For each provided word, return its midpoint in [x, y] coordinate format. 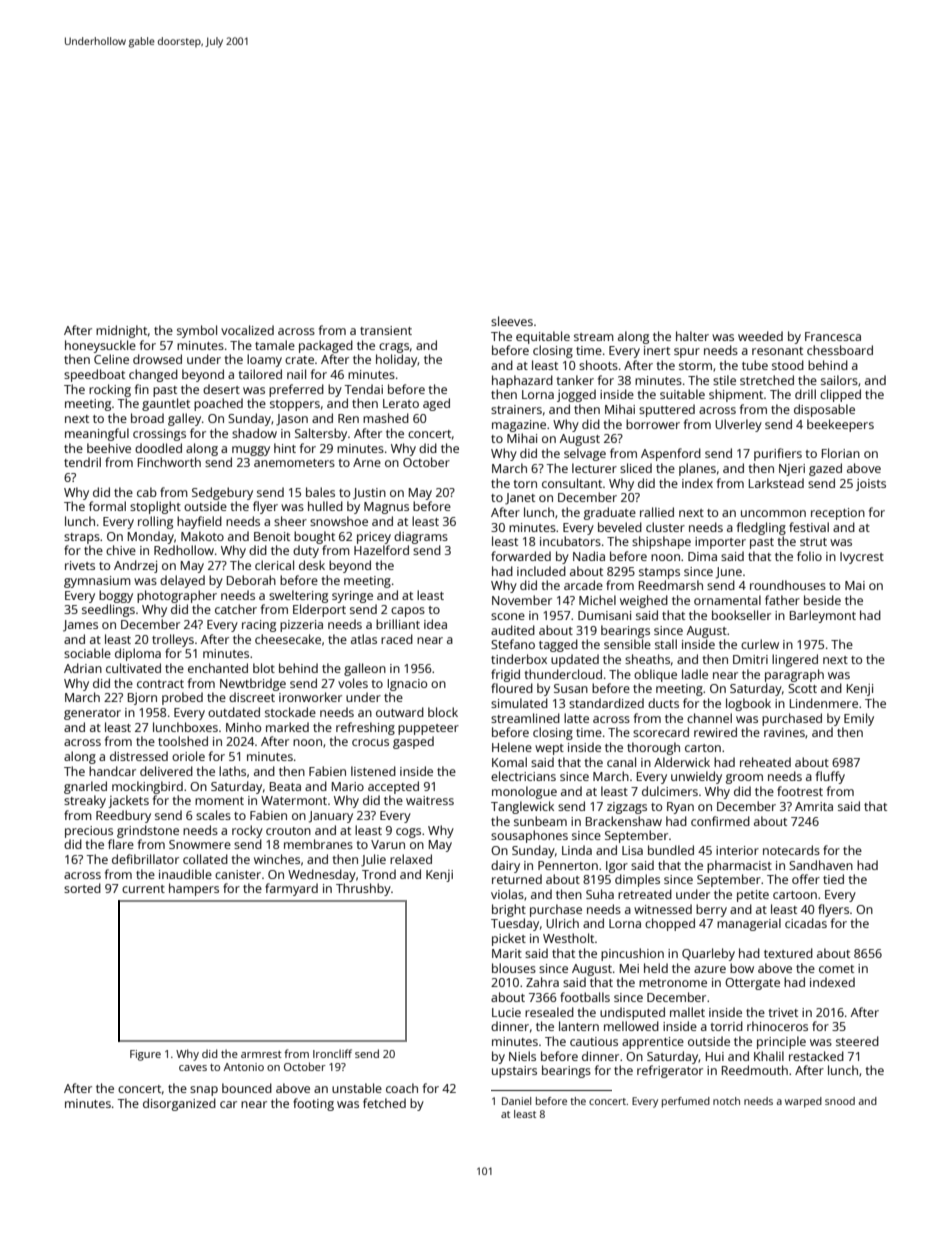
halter [692, 336]
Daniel [516, 1101]
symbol [197, 331]
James [80, 626]
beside [822, 600]
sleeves [512, 321]
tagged [558, 645]
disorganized [179, 1104]
